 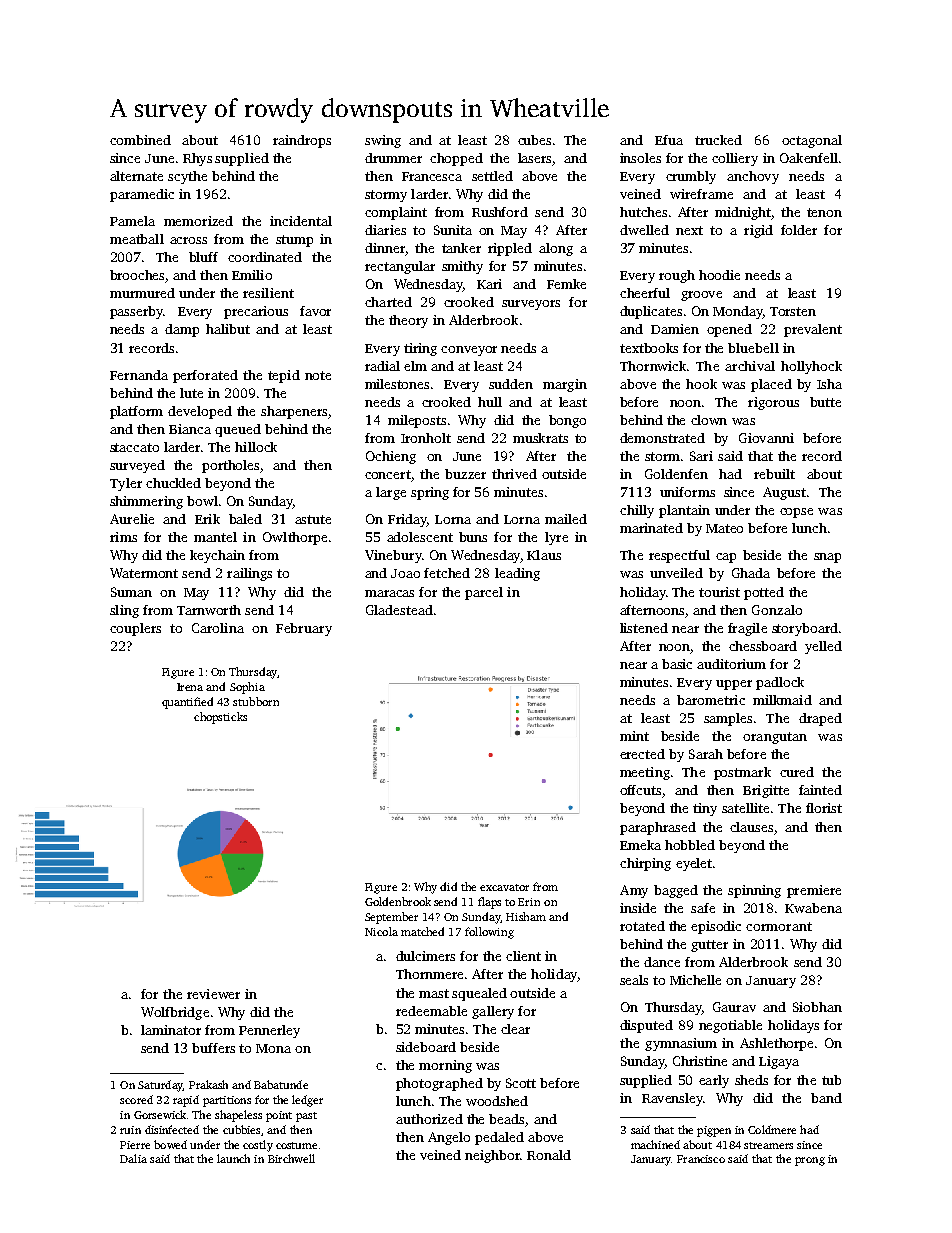 What do you see at coordinates (758, 231) in the screenshot?
I see `rigid` at bounding box center [758, 231].
